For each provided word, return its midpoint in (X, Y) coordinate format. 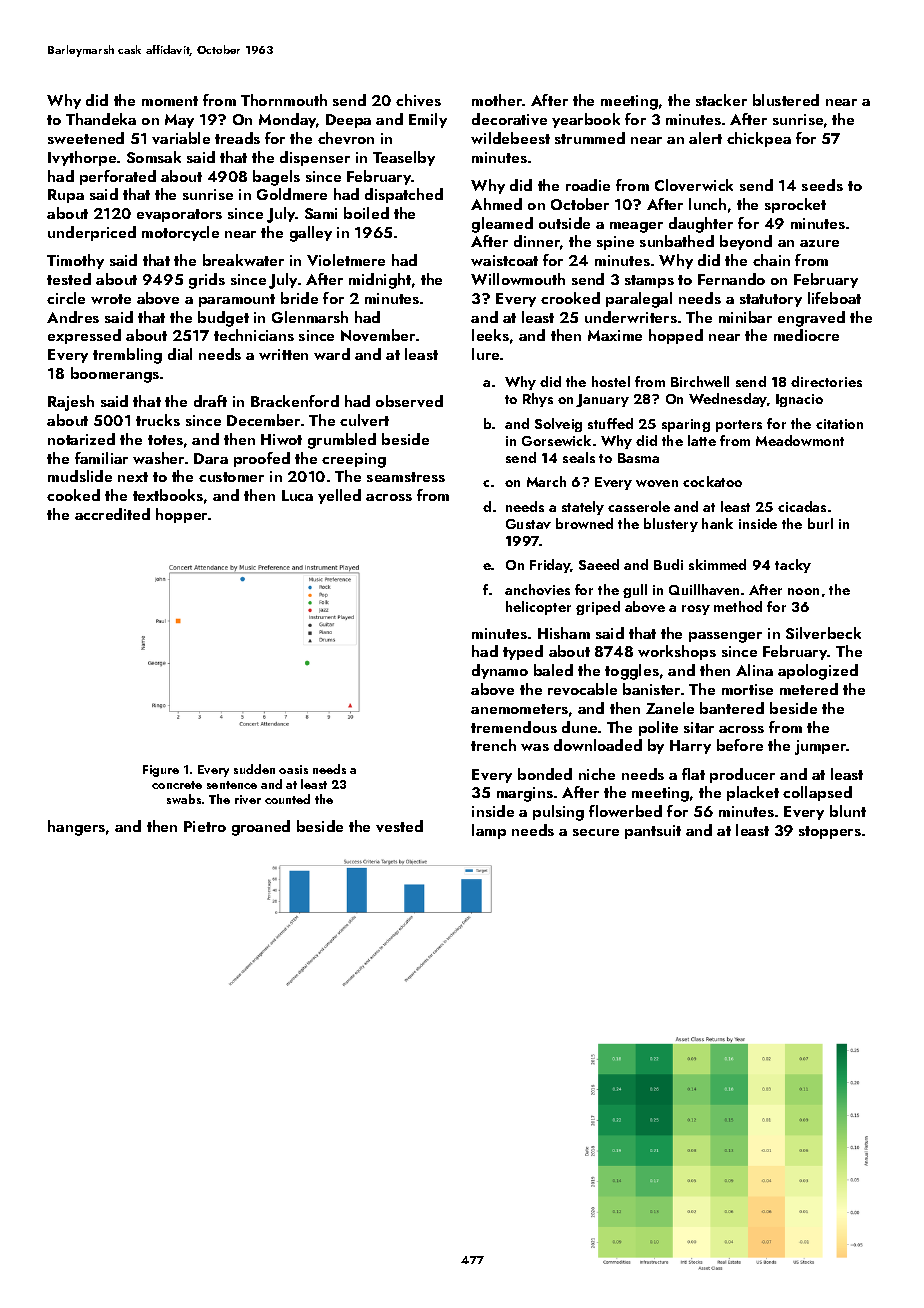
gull (635, 591)
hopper (181, 515)
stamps (649, 281)
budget (223, 319)
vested (399, 826)
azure (819, 243)
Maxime (615, 335)
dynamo (500, 671)
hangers (76, 828)
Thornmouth (284, 100)
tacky (793, 566)
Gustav (528, 524)
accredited (112, 514)
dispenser (315, 158)
